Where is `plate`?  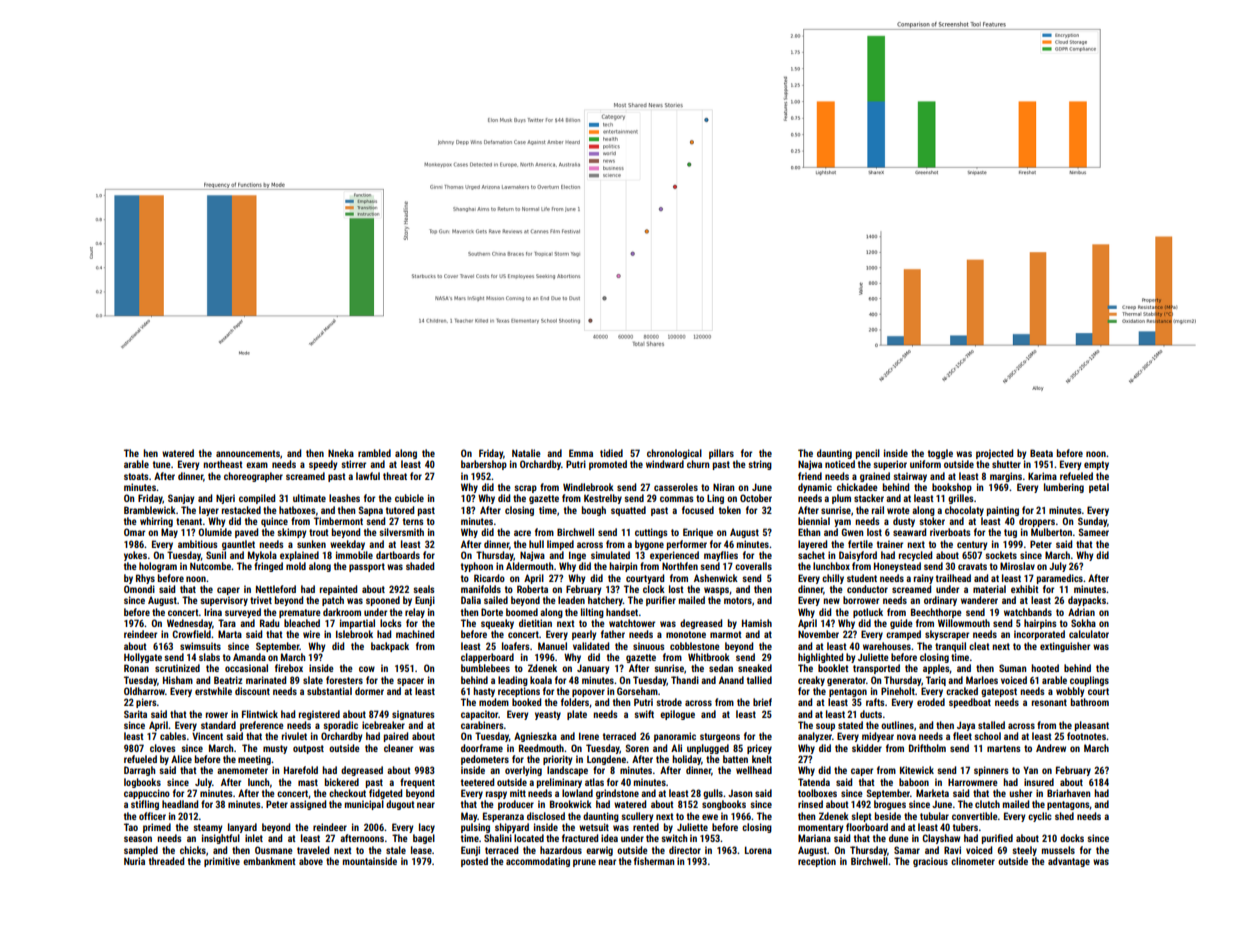 plate is located at coordinates (577, 715).
